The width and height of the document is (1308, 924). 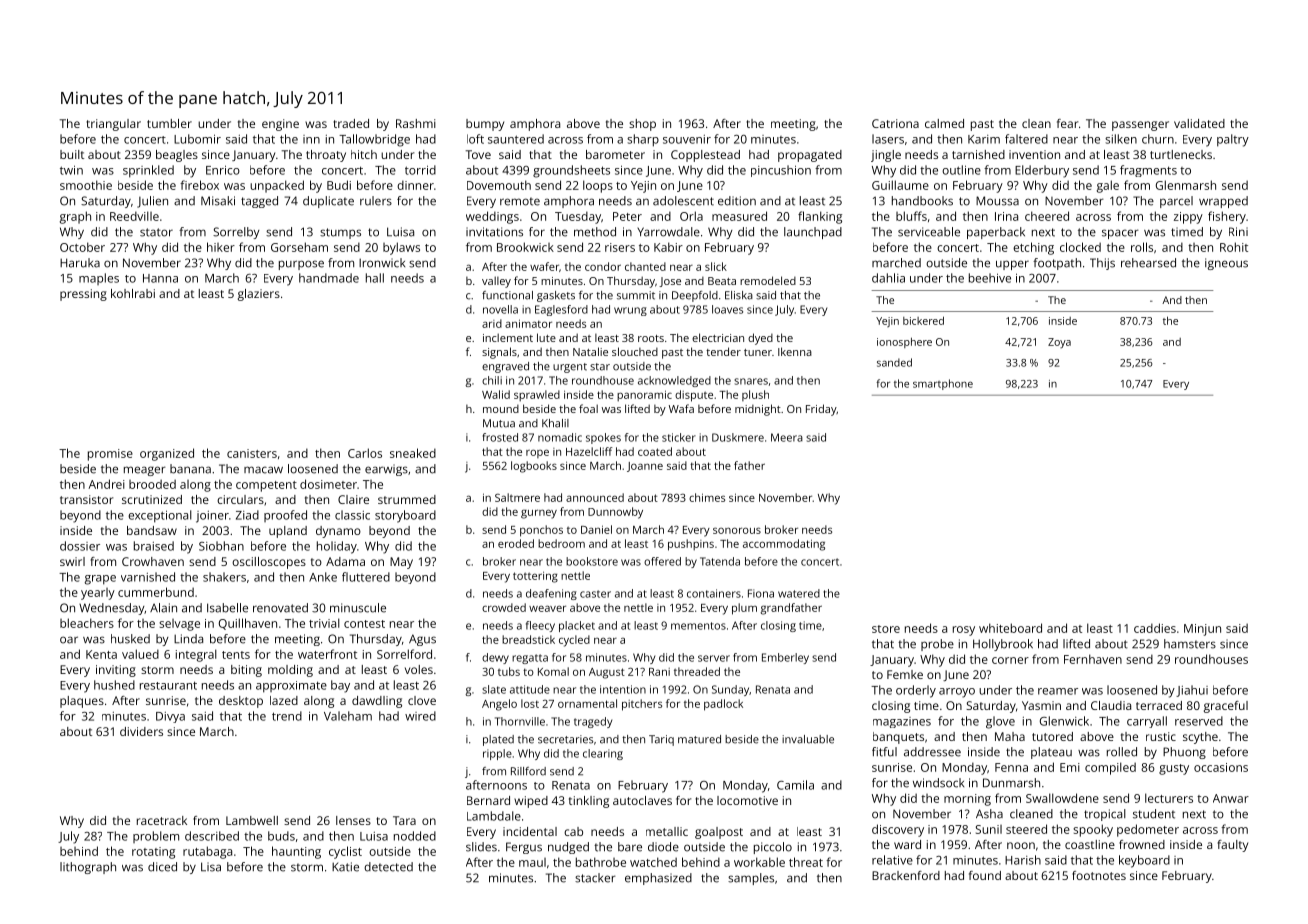 What do you see at coordinates (517, 497) in the document?
I see `Saltmere` at bounding box center [517, 497].
